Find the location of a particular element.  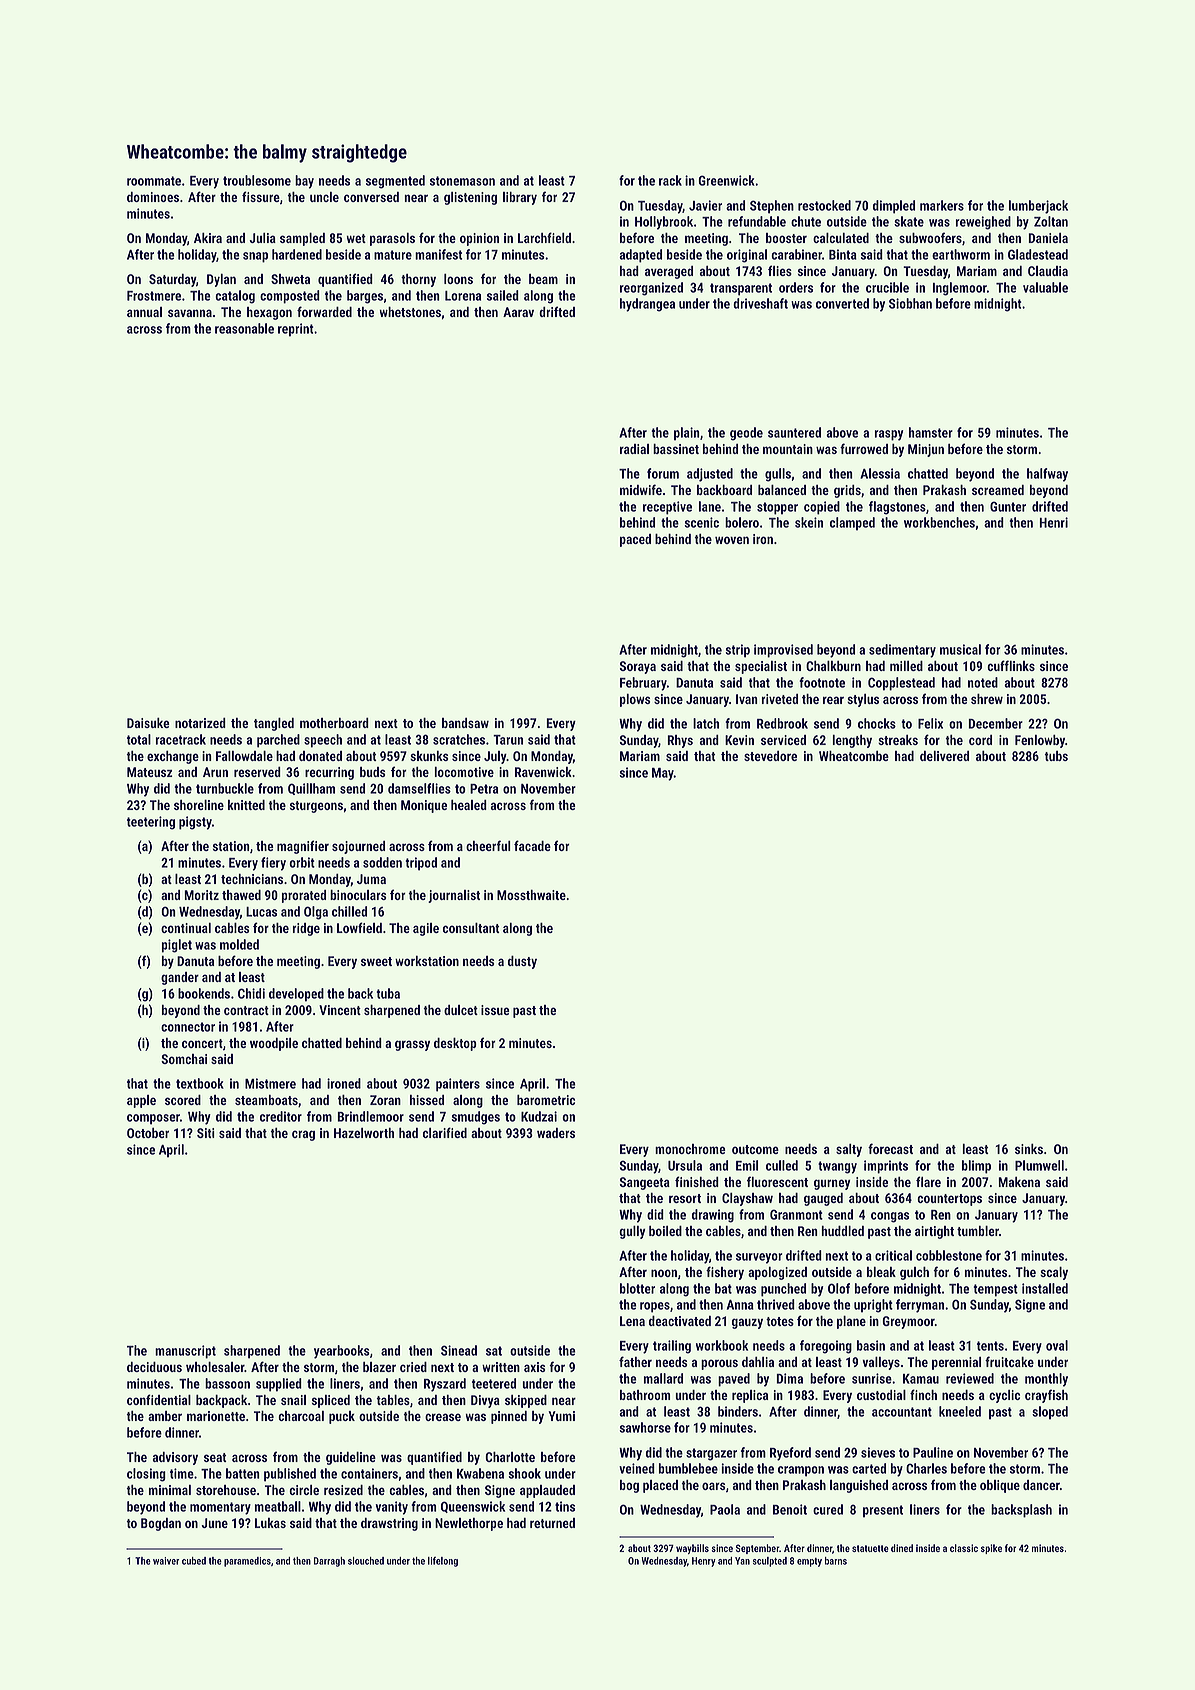

clarified is located at coordinates (445, 1132).
